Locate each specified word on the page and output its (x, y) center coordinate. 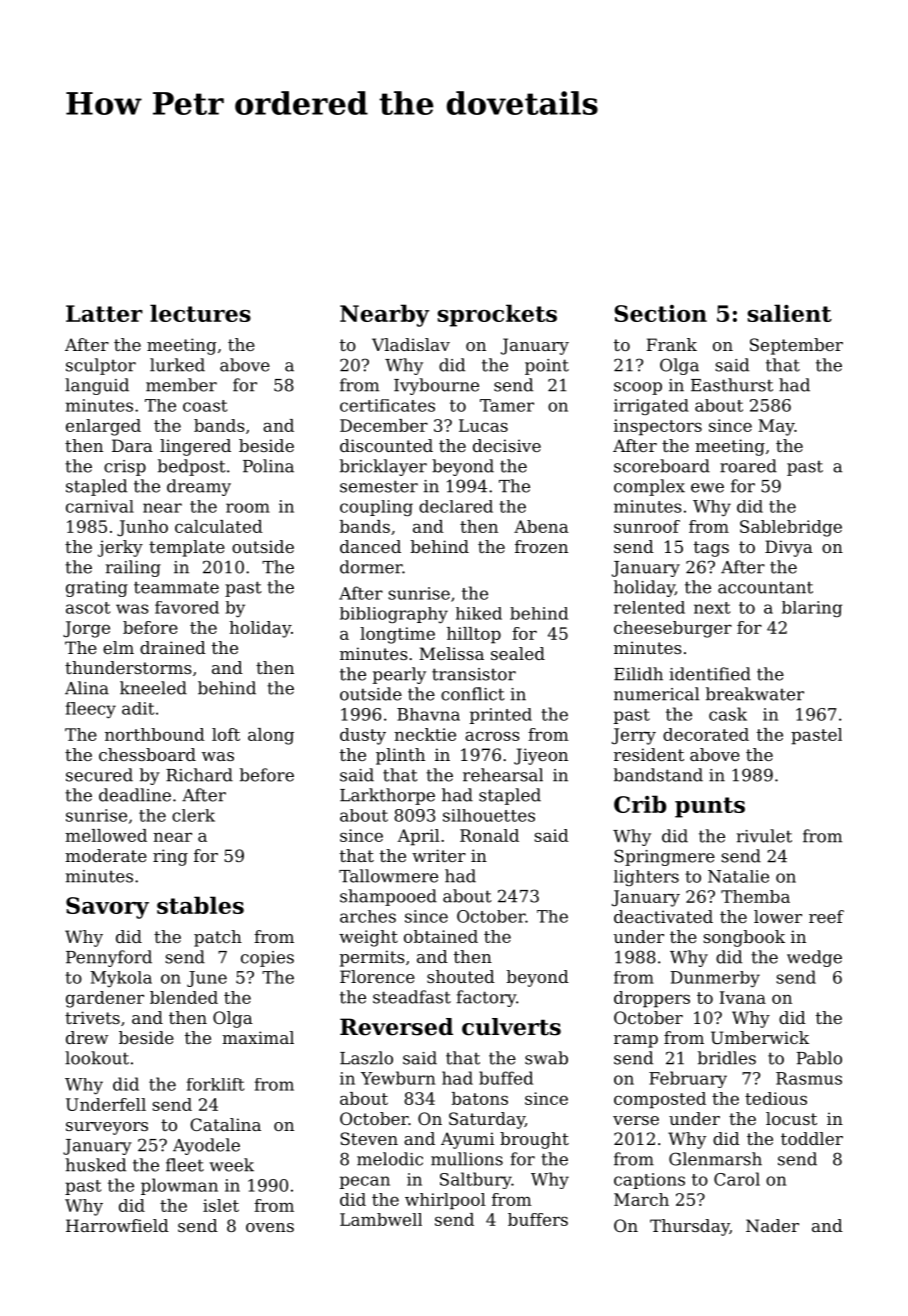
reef (826, 916)
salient (789, 313)
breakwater (755, 694)
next (712, 608)
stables (200, 905)
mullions (467, 1159)
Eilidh (638, 674)
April (418, 837)
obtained (441, 936)
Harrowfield (117, 1225)
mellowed (106, 835)
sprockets (497, 315)
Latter (104, 313)
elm (118, 647)
